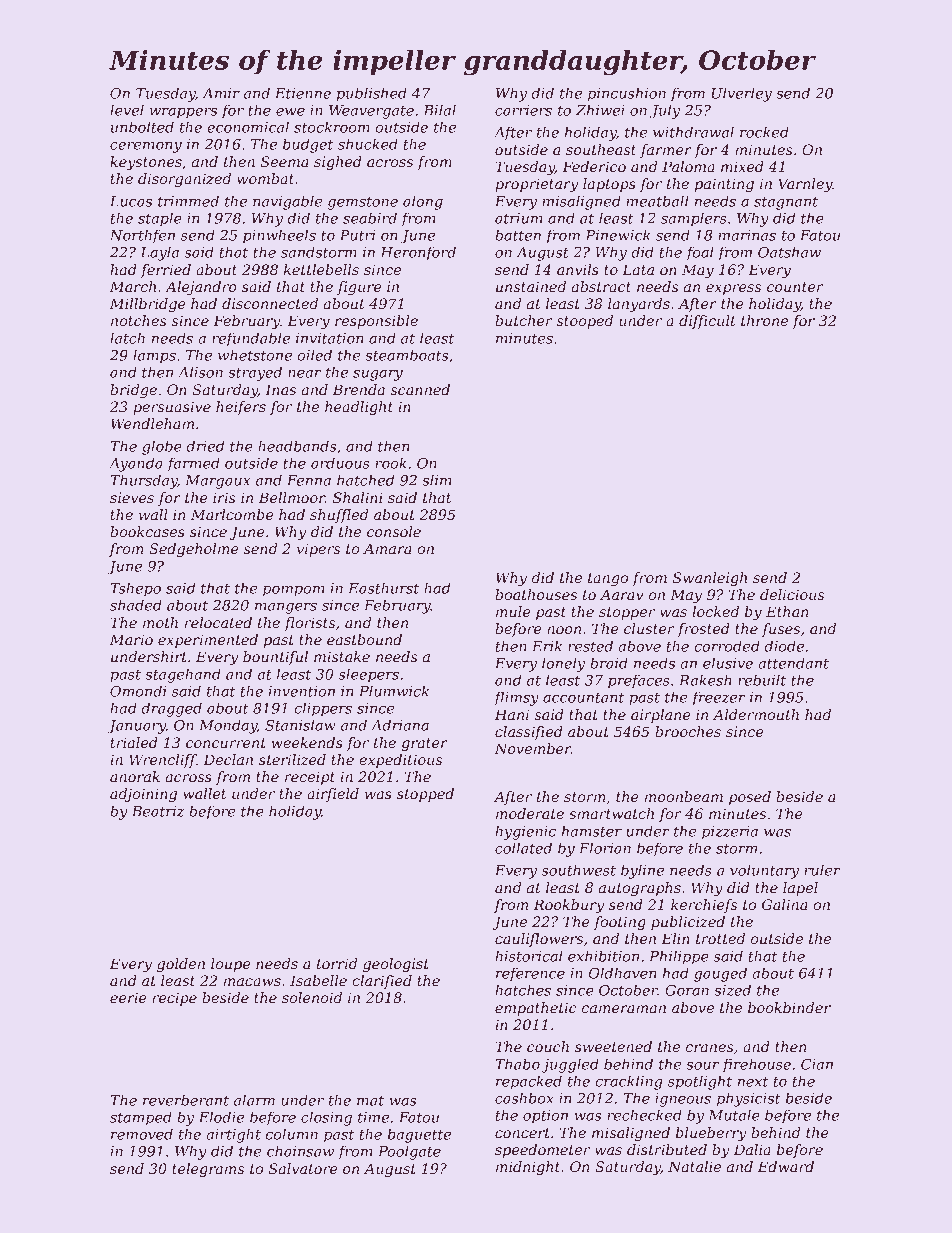  Describe the element at coordinates (221, 93) in the page. I see `Amir` at that location.
